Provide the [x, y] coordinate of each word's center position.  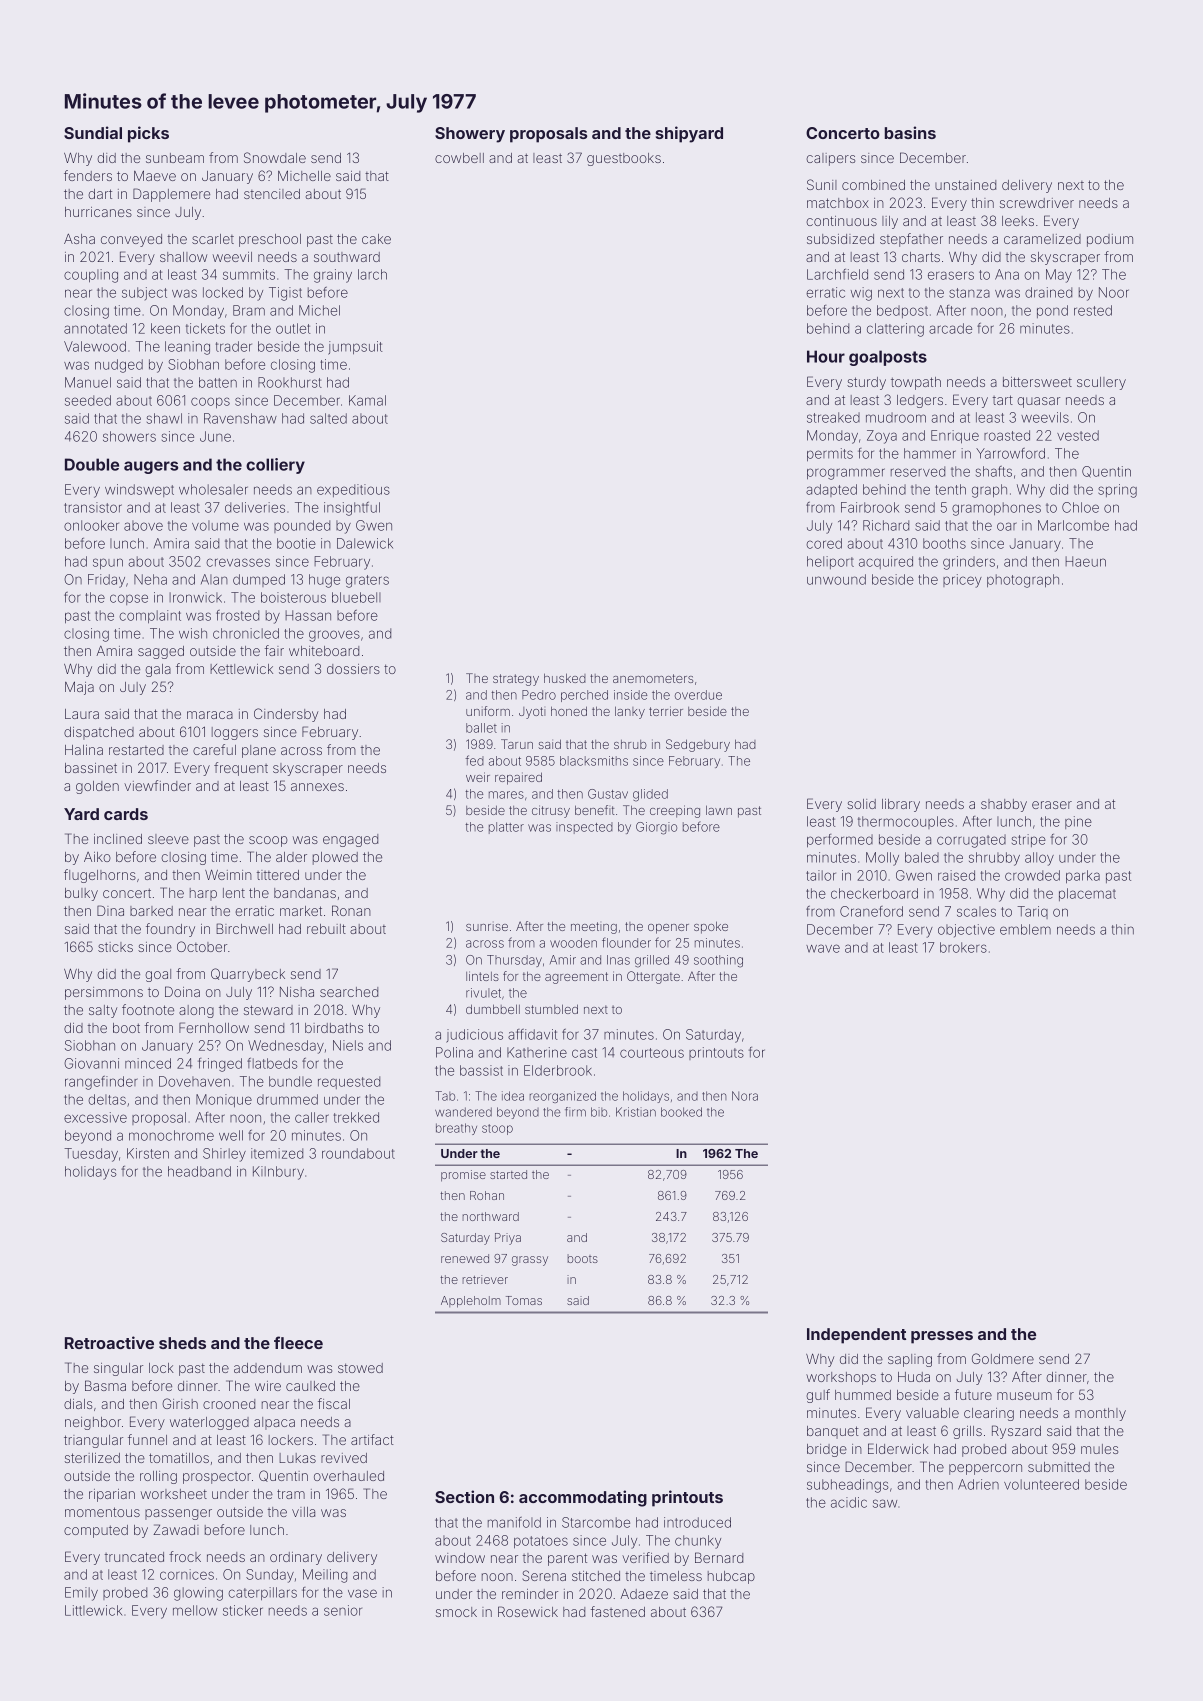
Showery [470, 135]
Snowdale [275, 157]
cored [824, 543]
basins [910, 132]
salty [103, 1011]
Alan [214, 579]
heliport [830, 562]
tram [291, 1494]
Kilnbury [278, 1173]
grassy [530, 1261]
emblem [1025, 929]
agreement [576, 978]
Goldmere [1003, 1358]
